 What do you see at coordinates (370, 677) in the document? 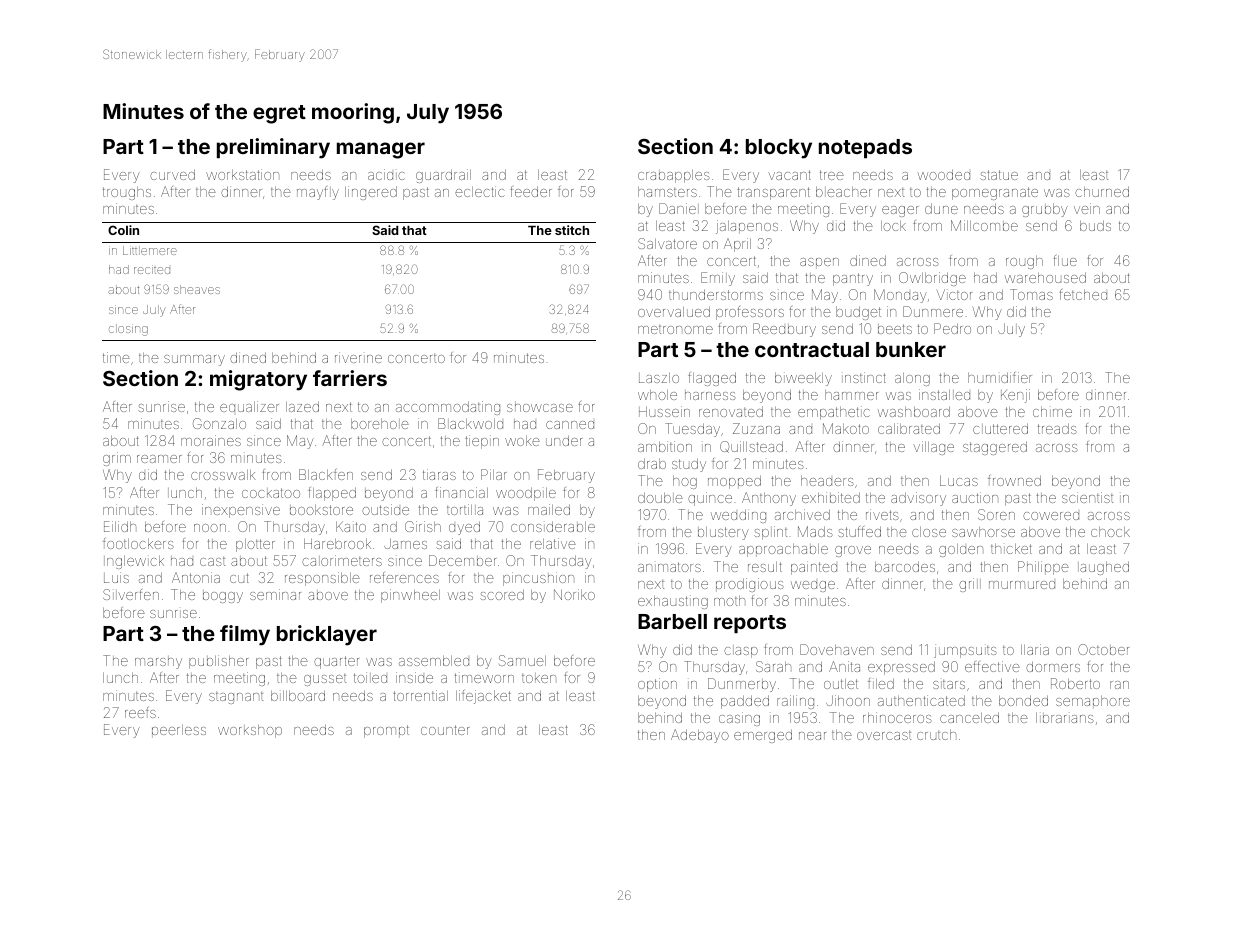
I see `toiled` at bounding box center [370, 677].
